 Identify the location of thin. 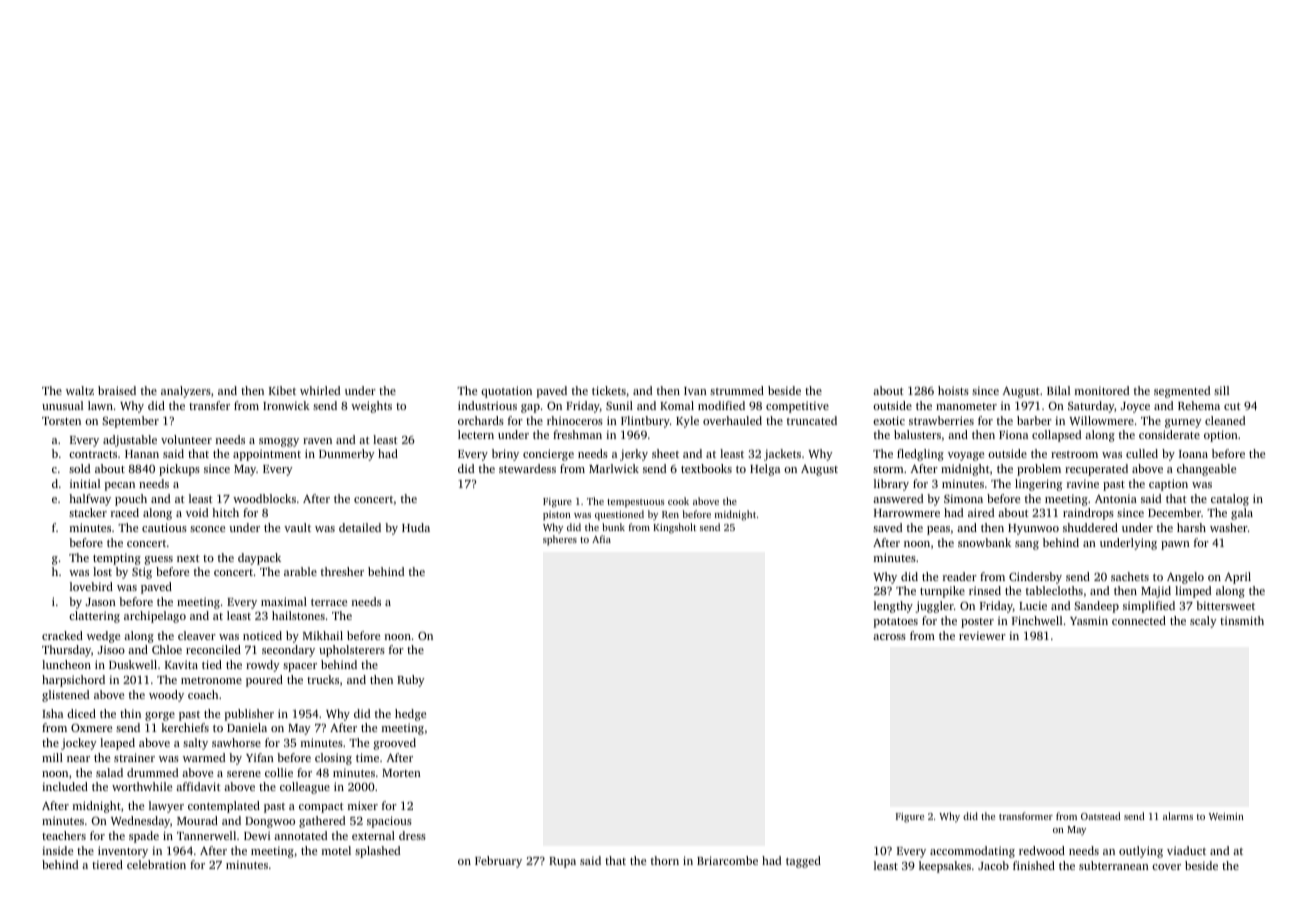
(130, 713).
